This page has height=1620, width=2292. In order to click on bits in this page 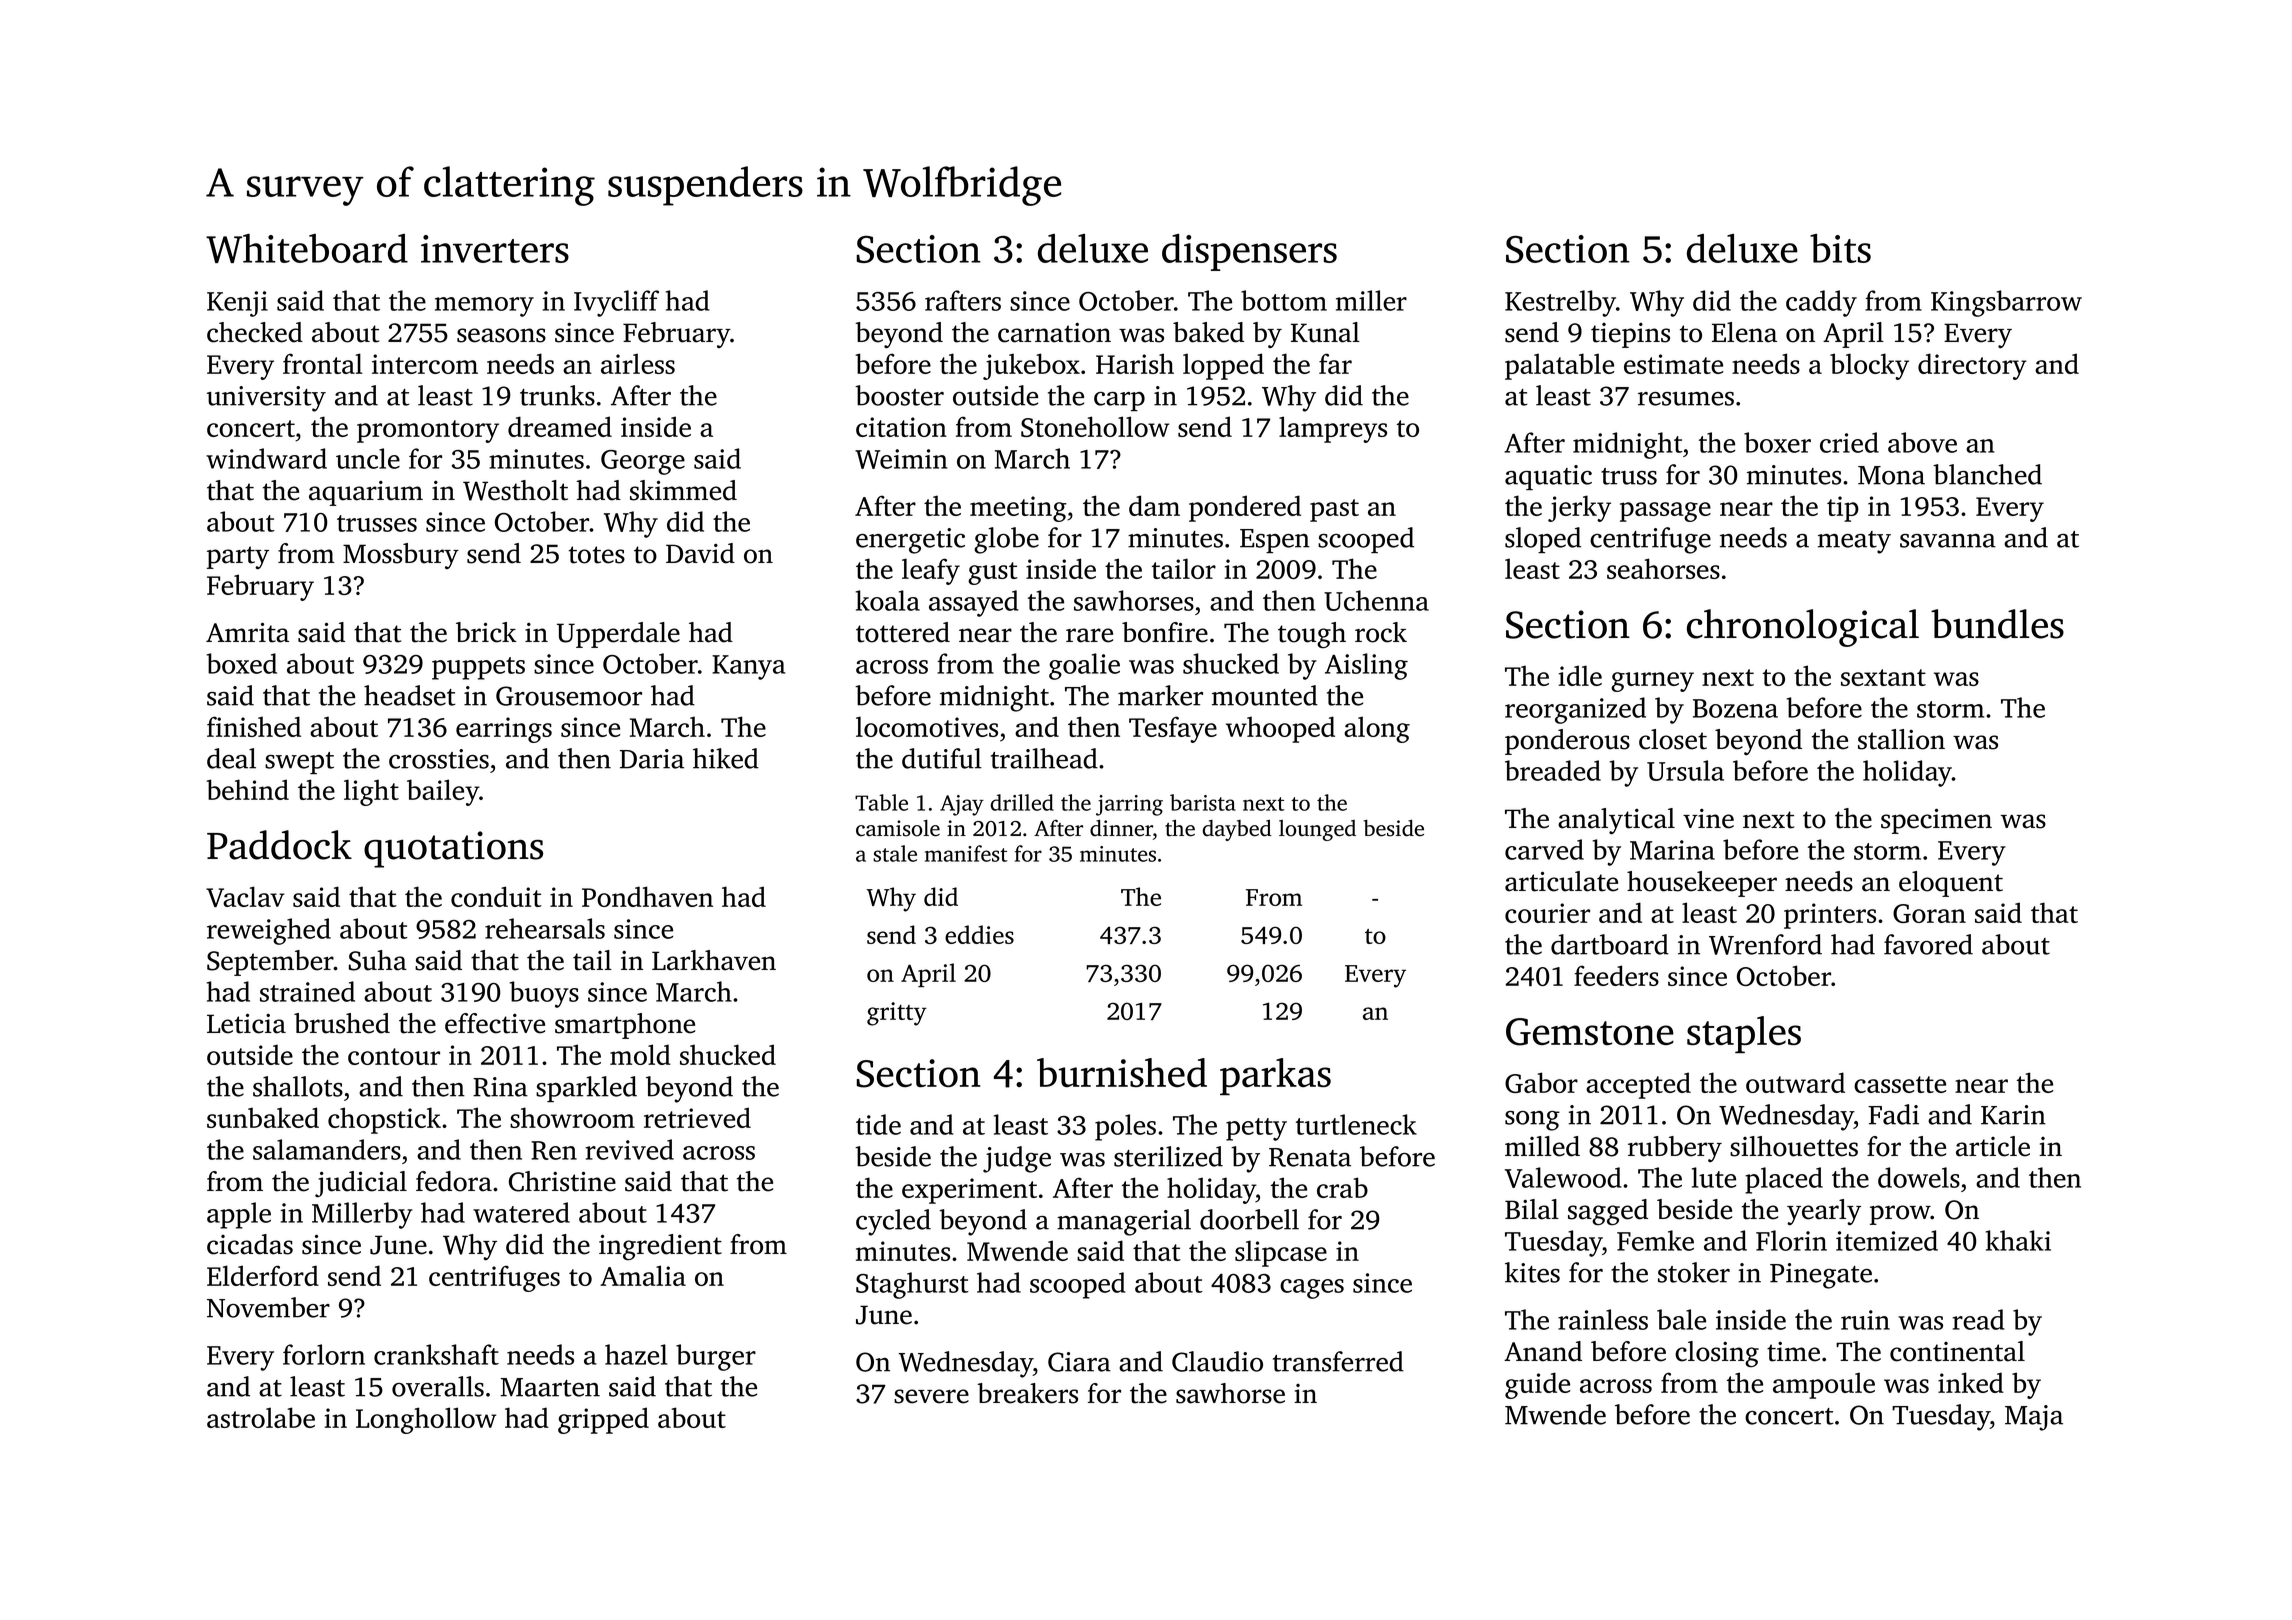, I will do `click(1840, 248)`.
